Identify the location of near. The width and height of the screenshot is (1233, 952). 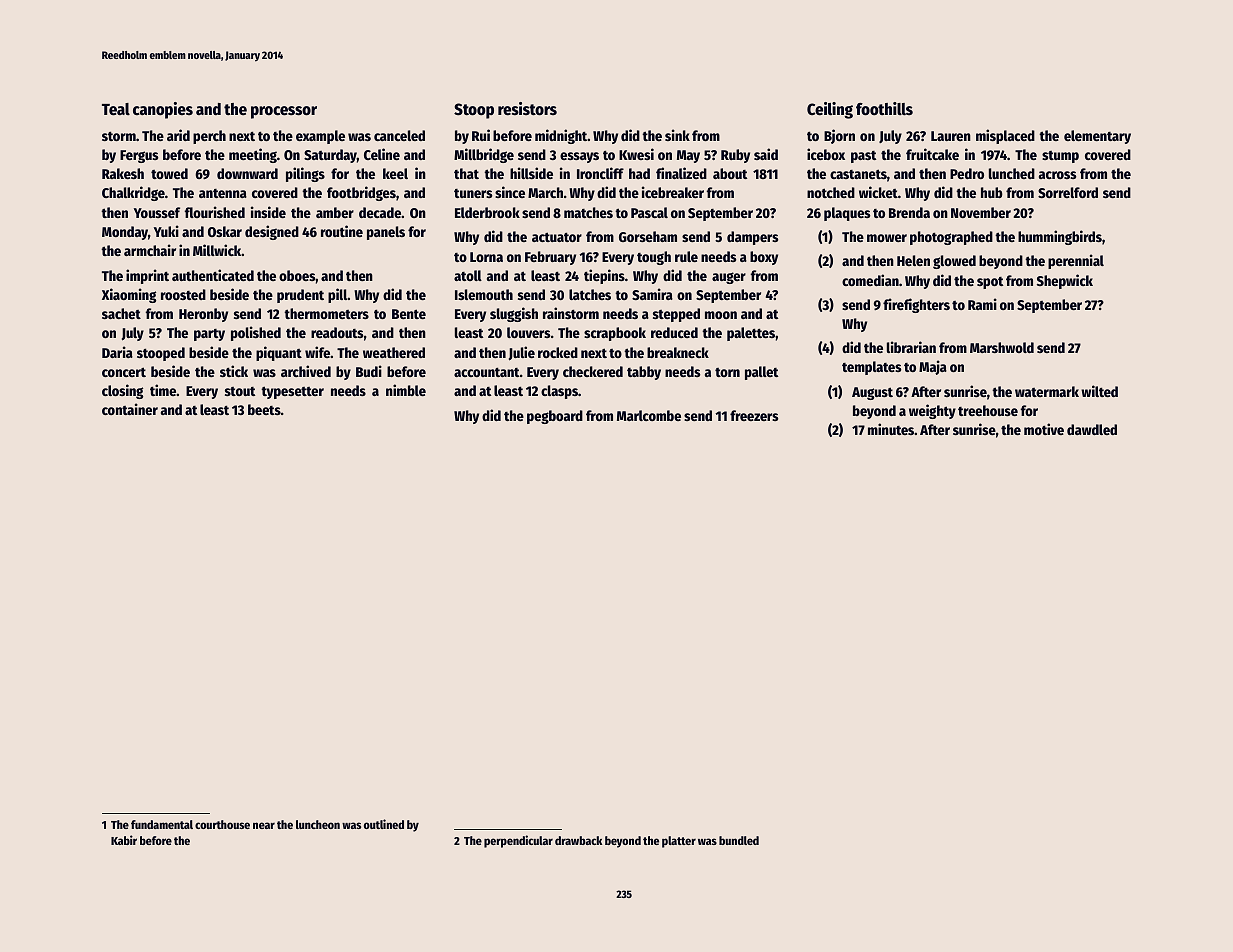
(264, 825).
